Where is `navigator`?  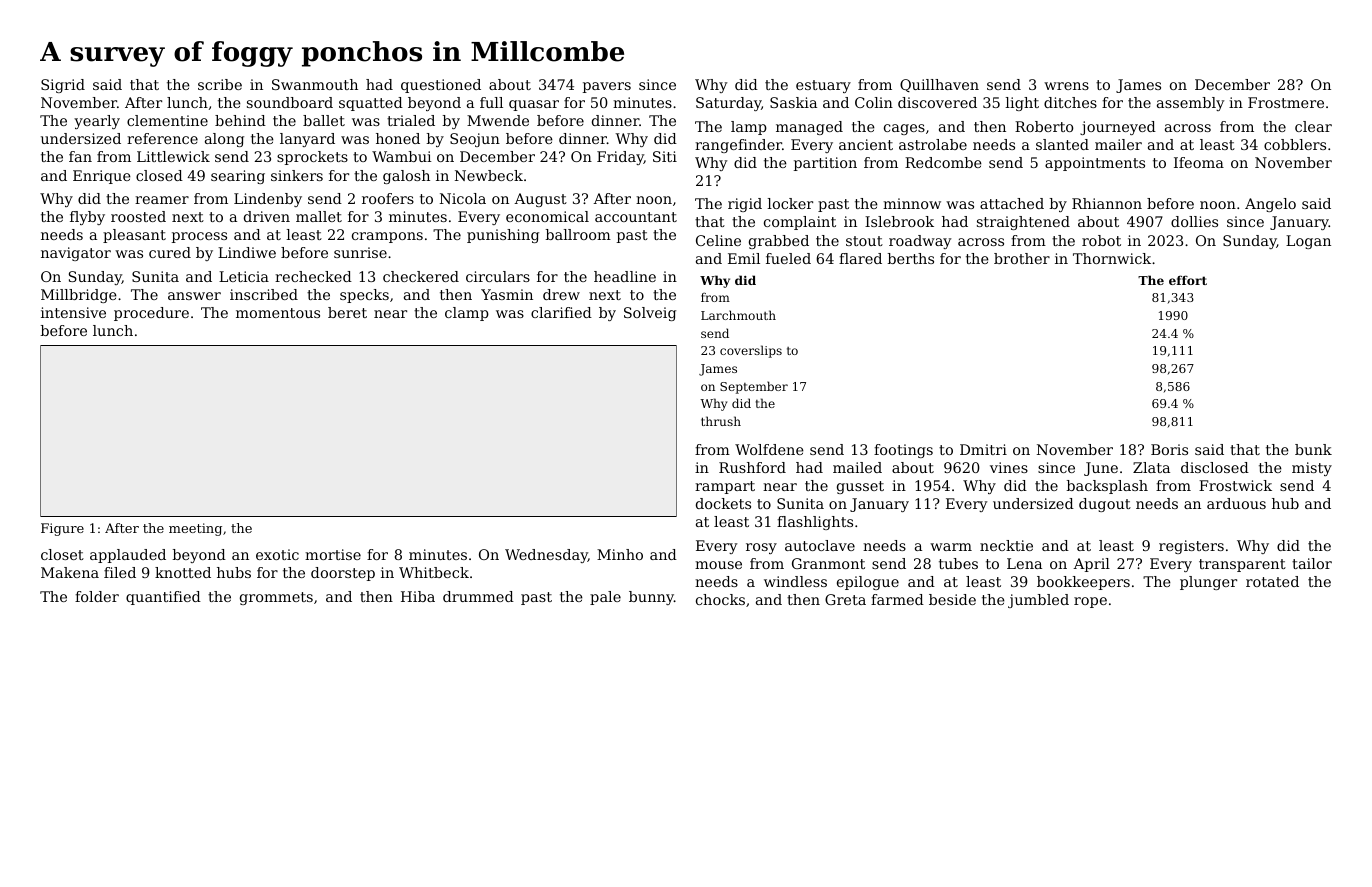 navigator is located at coordinates (76, 254).
